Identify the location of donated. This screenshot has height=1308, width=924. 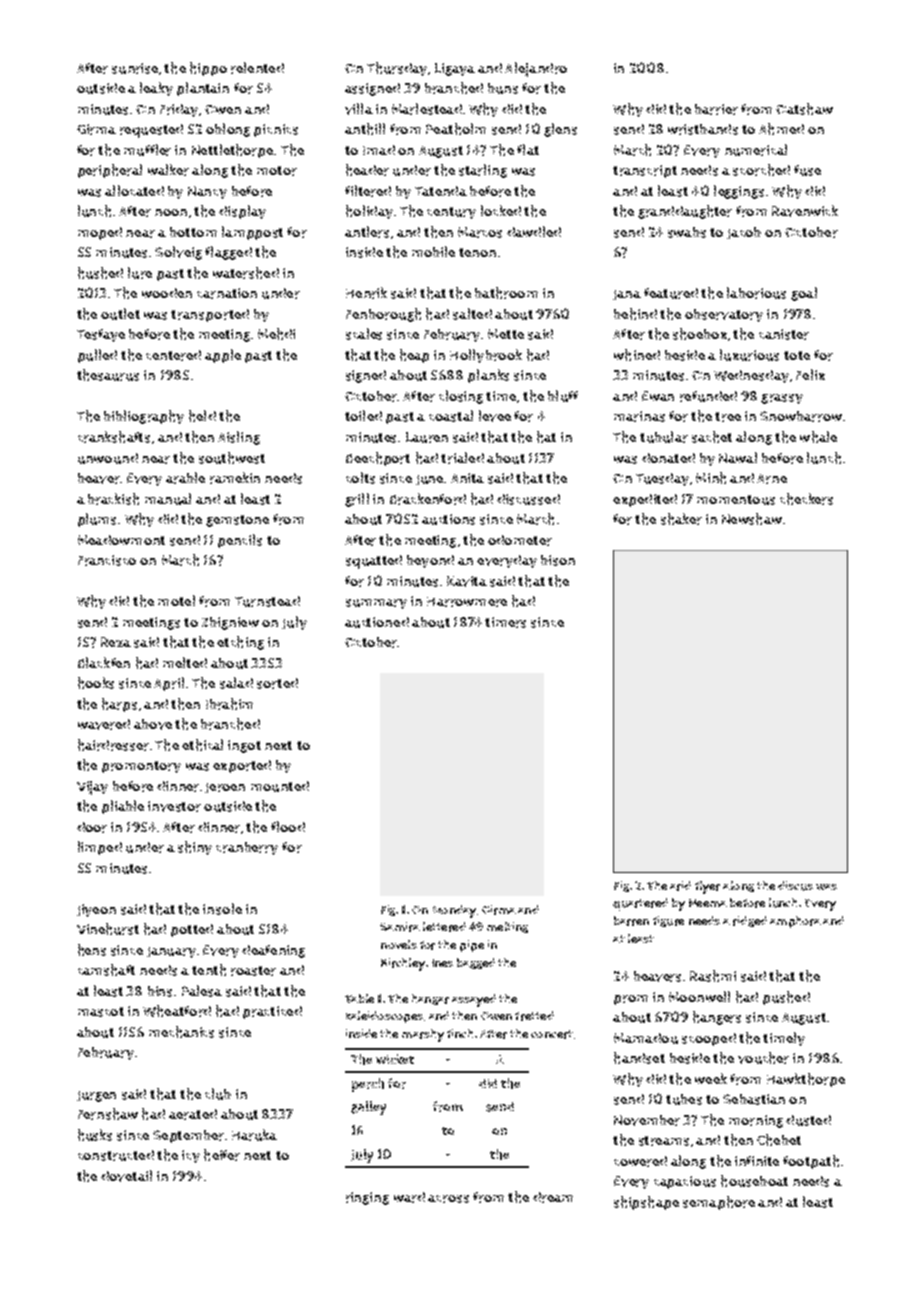
(668, 458).
